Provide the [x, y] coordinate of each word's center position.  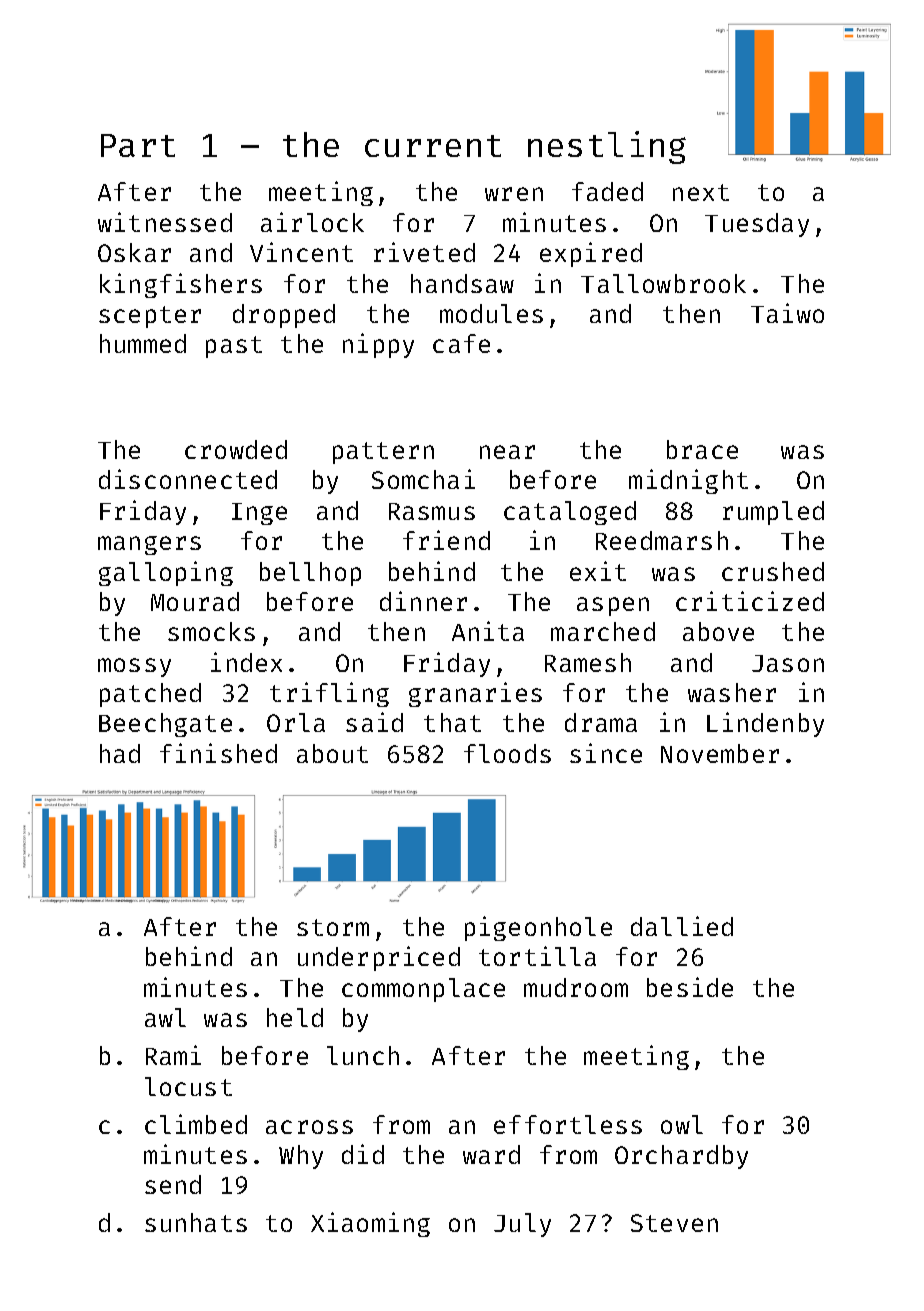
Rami [173, 1055]
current [433, 146]
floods [507, 753]
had [120, 753]
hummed [143, 343]
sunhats [196, 1222]
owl [682, 1124]
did [363, 1154]
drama [601, 722]
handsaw [462, 283]
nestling [607, 147]
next [701, 192]
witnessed [165, 222]
